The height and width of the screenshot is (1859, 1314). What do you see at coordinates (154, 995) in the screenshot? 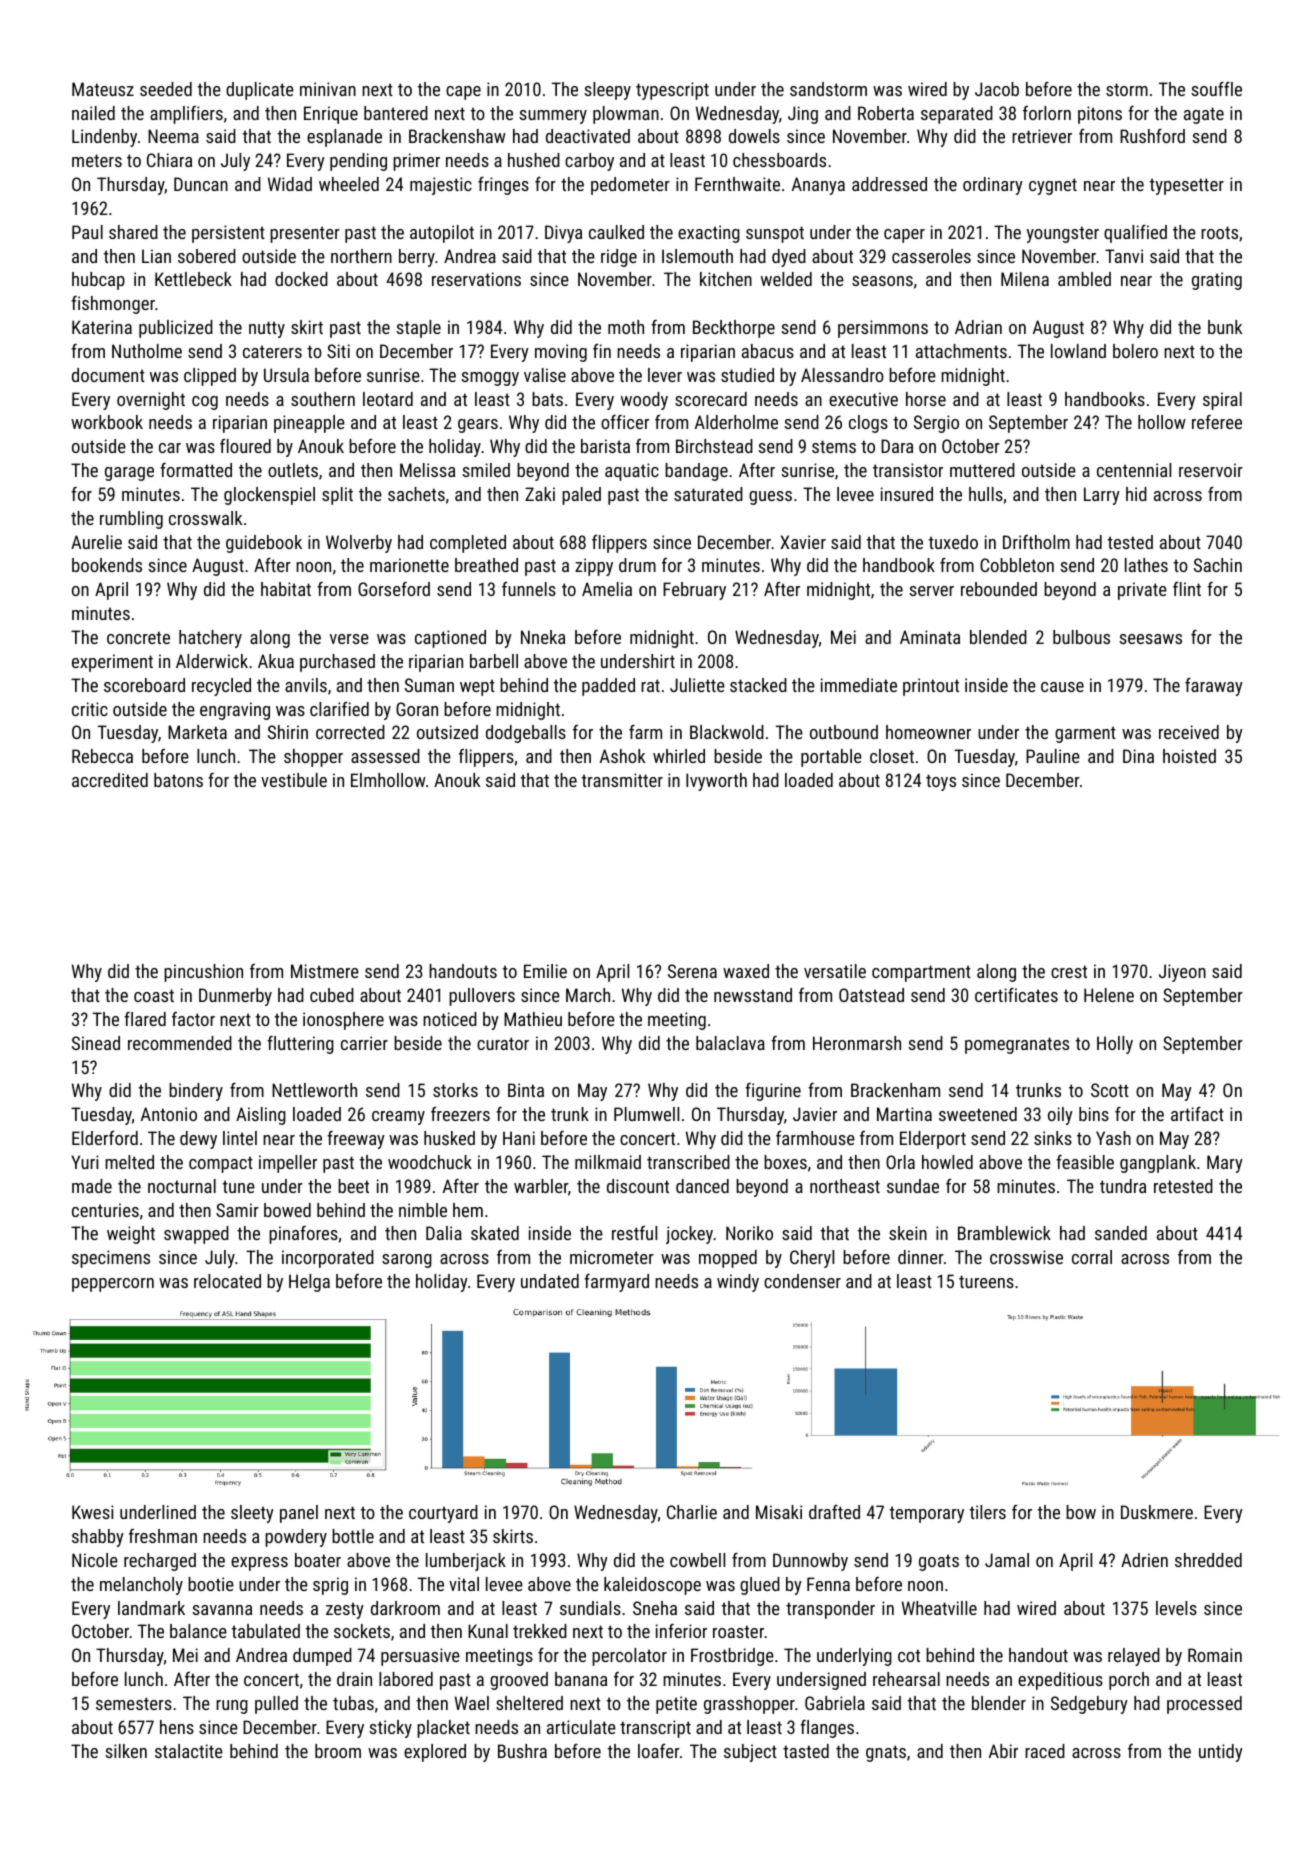
I see `coast` at bounding box center [154, 995].
